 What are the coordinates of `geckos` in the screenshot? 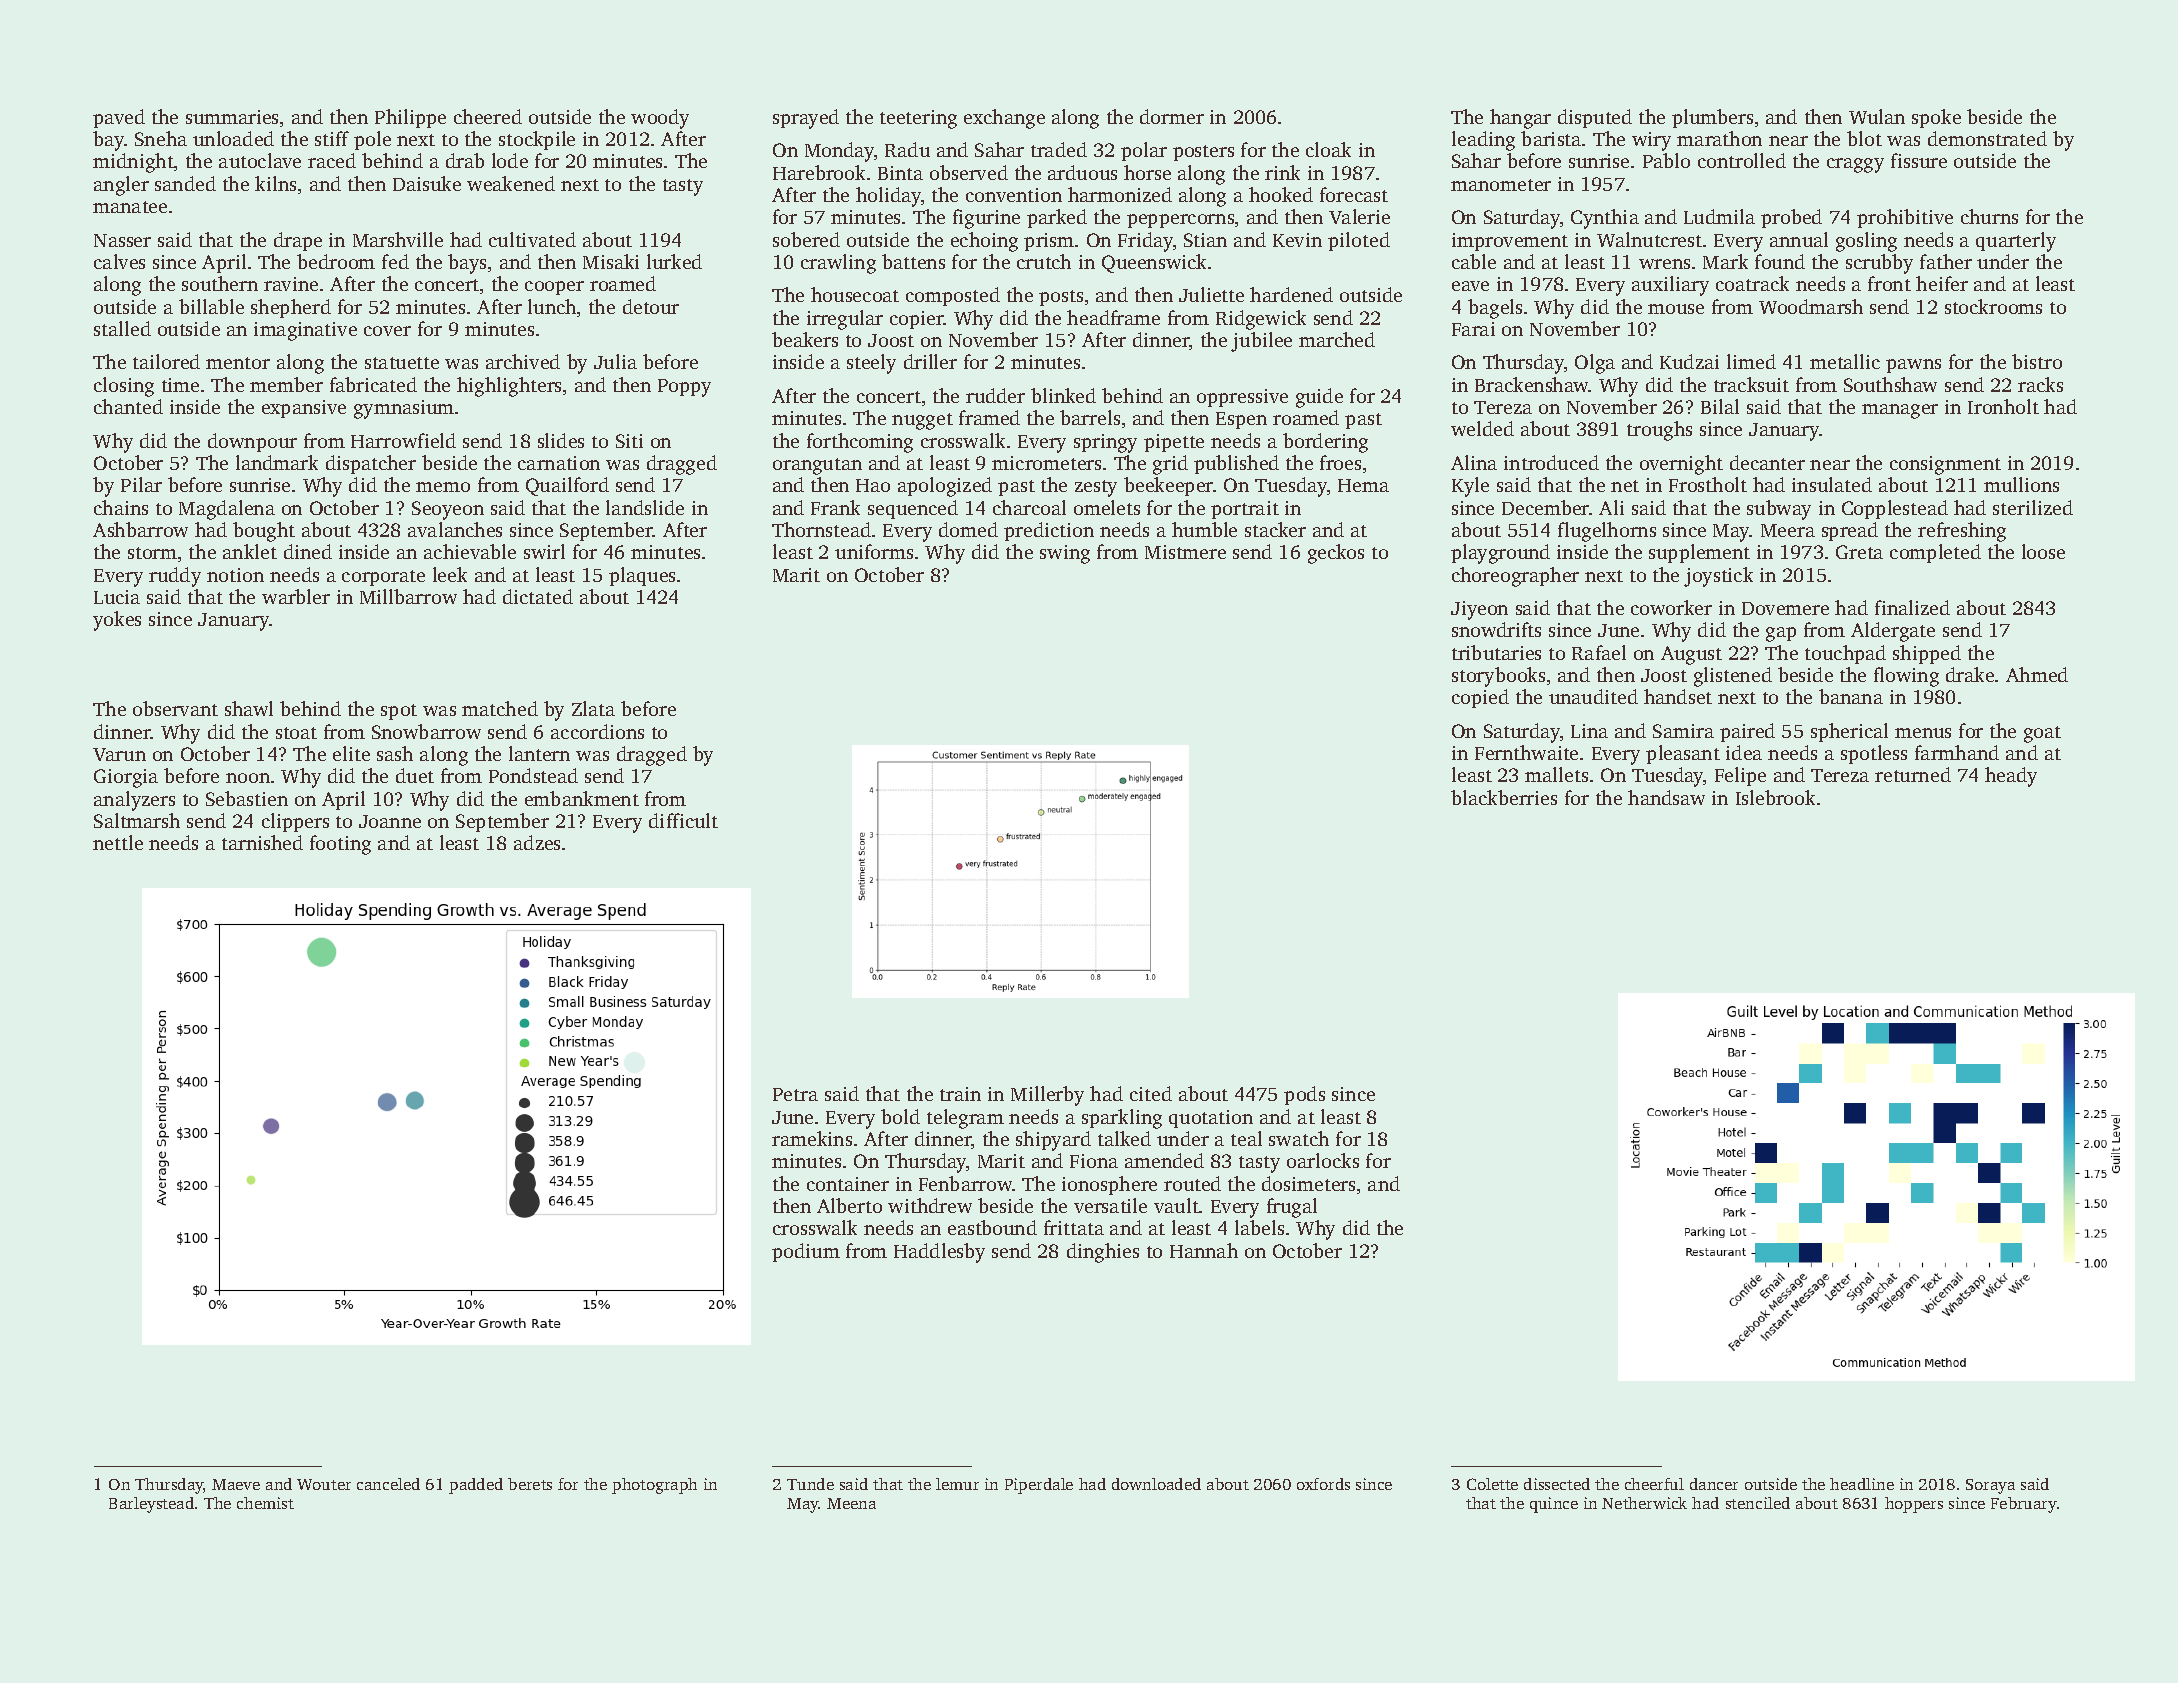 It's located at (1336, 554).
